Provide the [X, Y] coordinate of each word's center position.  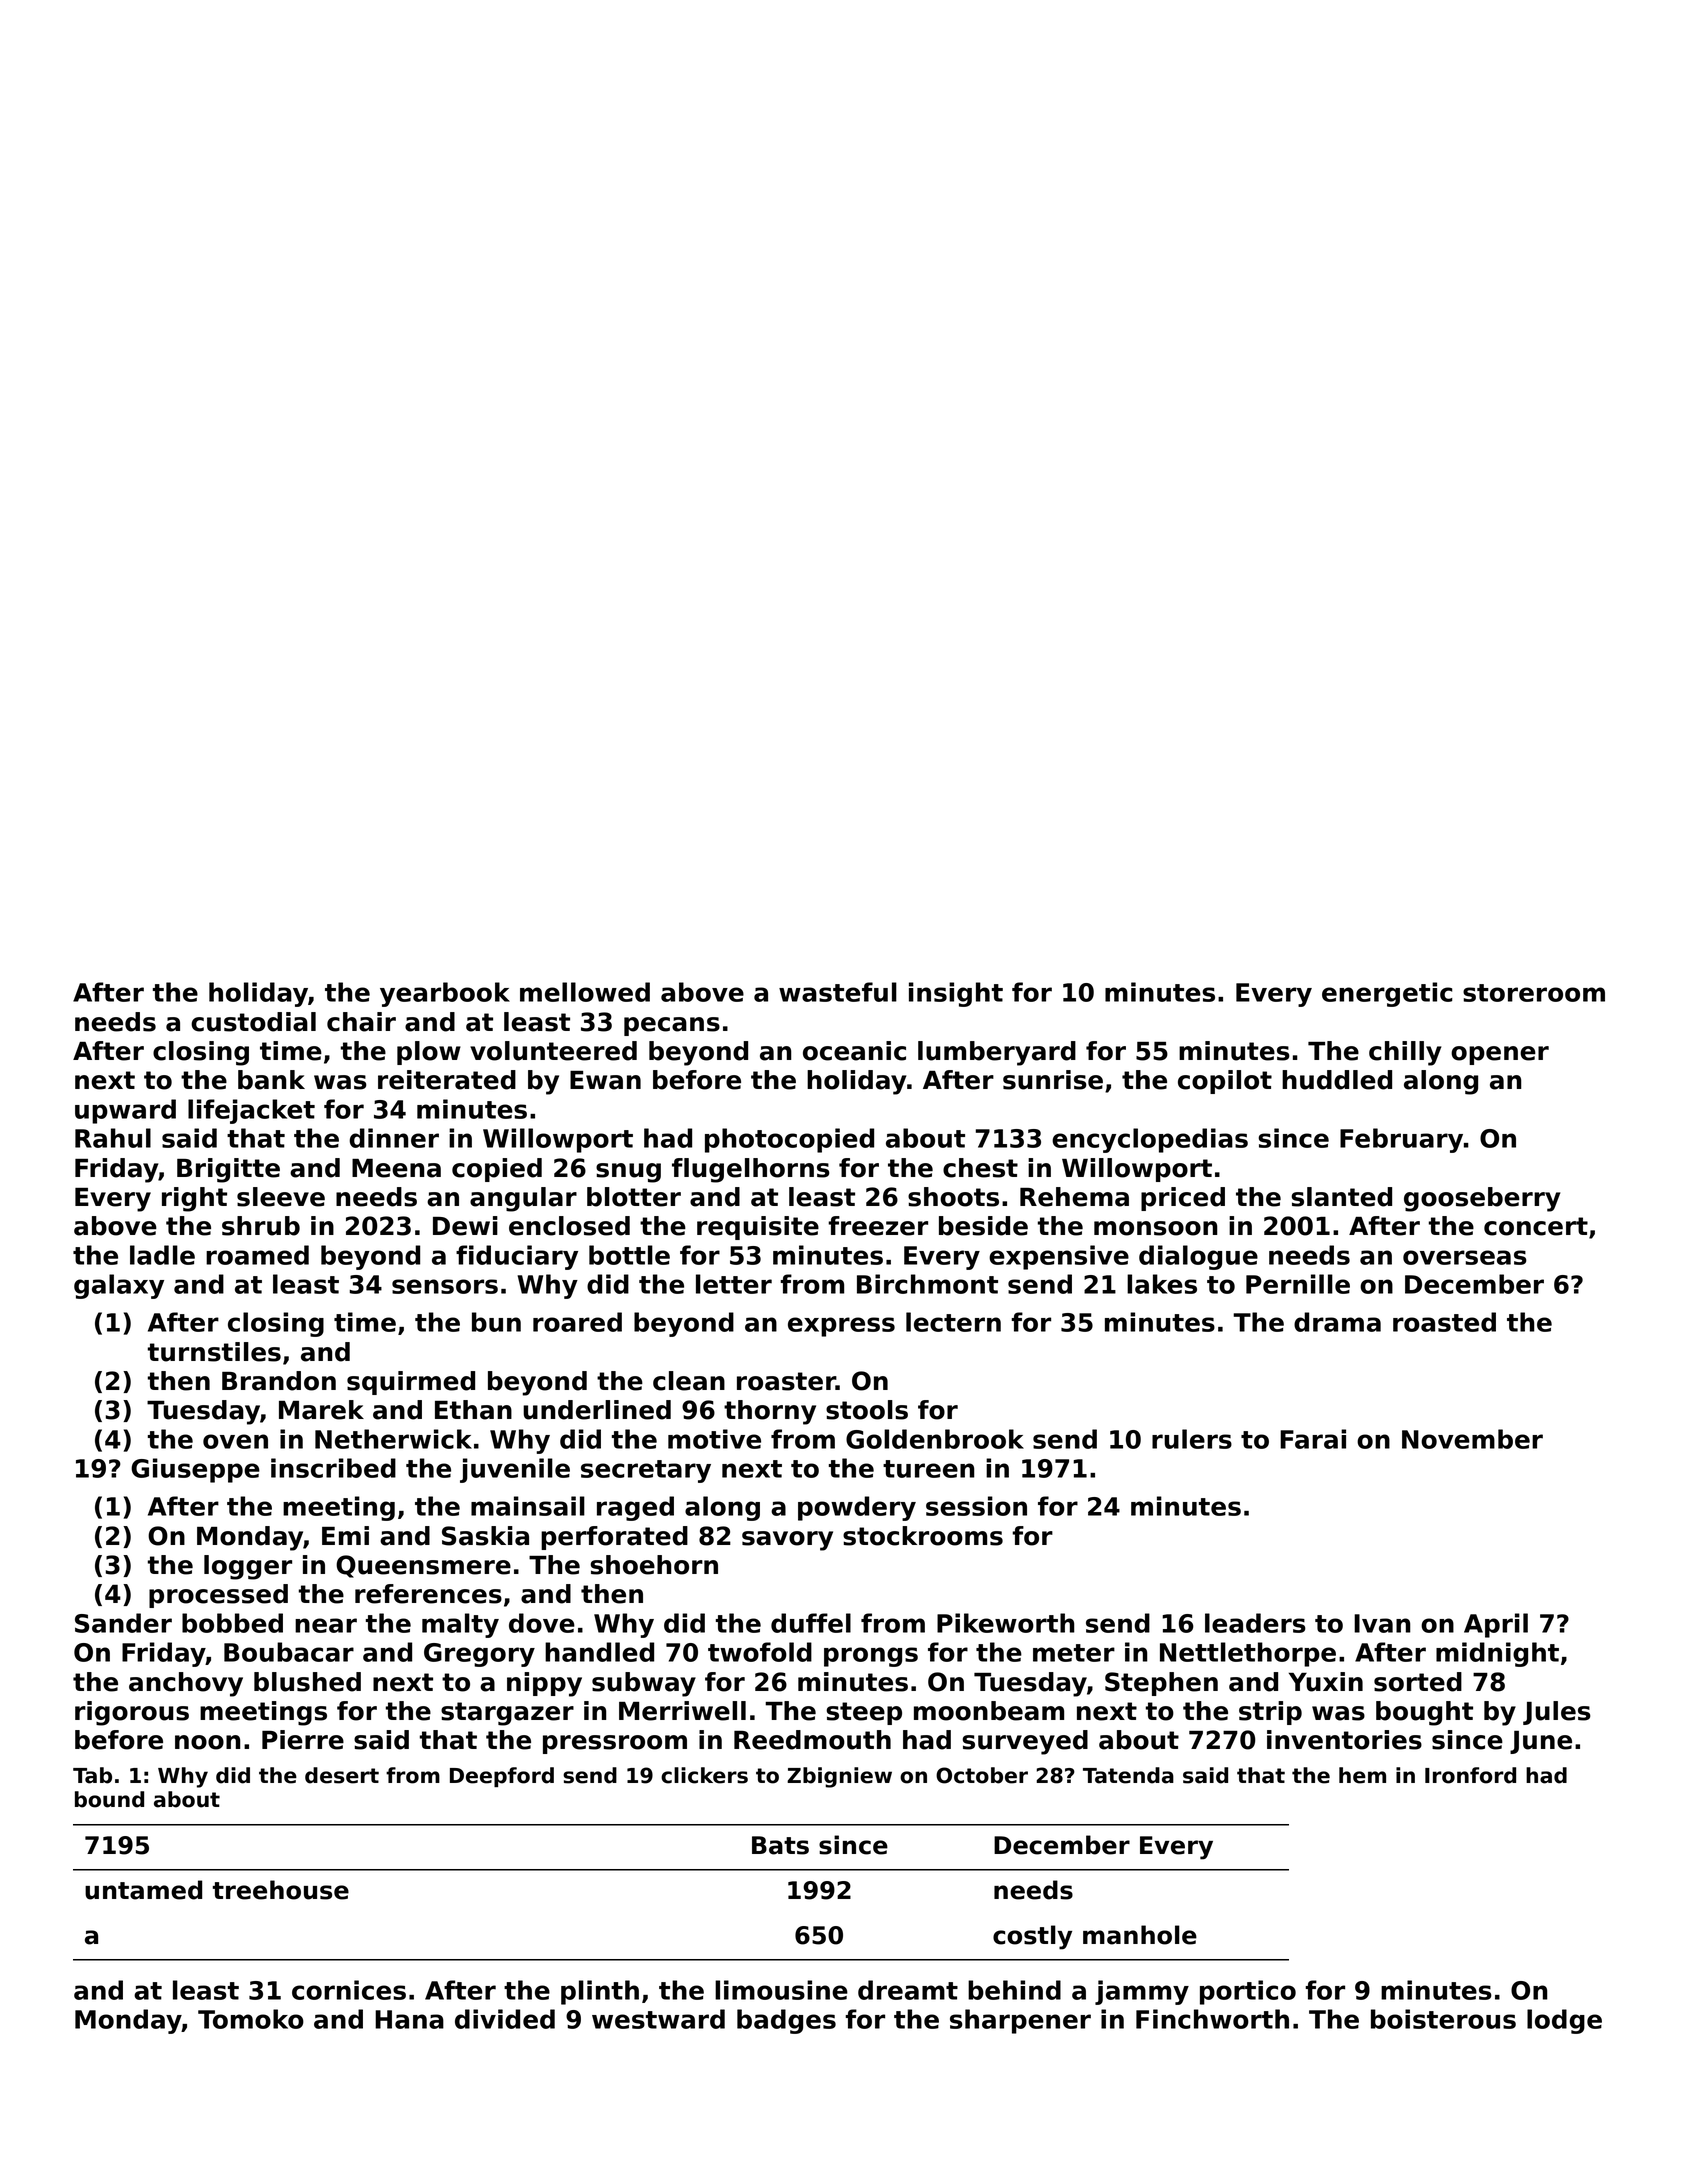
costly [1032, 1937]
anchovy [186, 1684]
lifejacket [251, 1111]
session [976, 1506]
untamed [143, 1890]
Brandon [279, 1381]
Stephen [1161, 1684]
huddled [1337, 1080]
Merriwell [682, 1711]
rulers [1192, 1439]
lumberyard [997, 1053]
